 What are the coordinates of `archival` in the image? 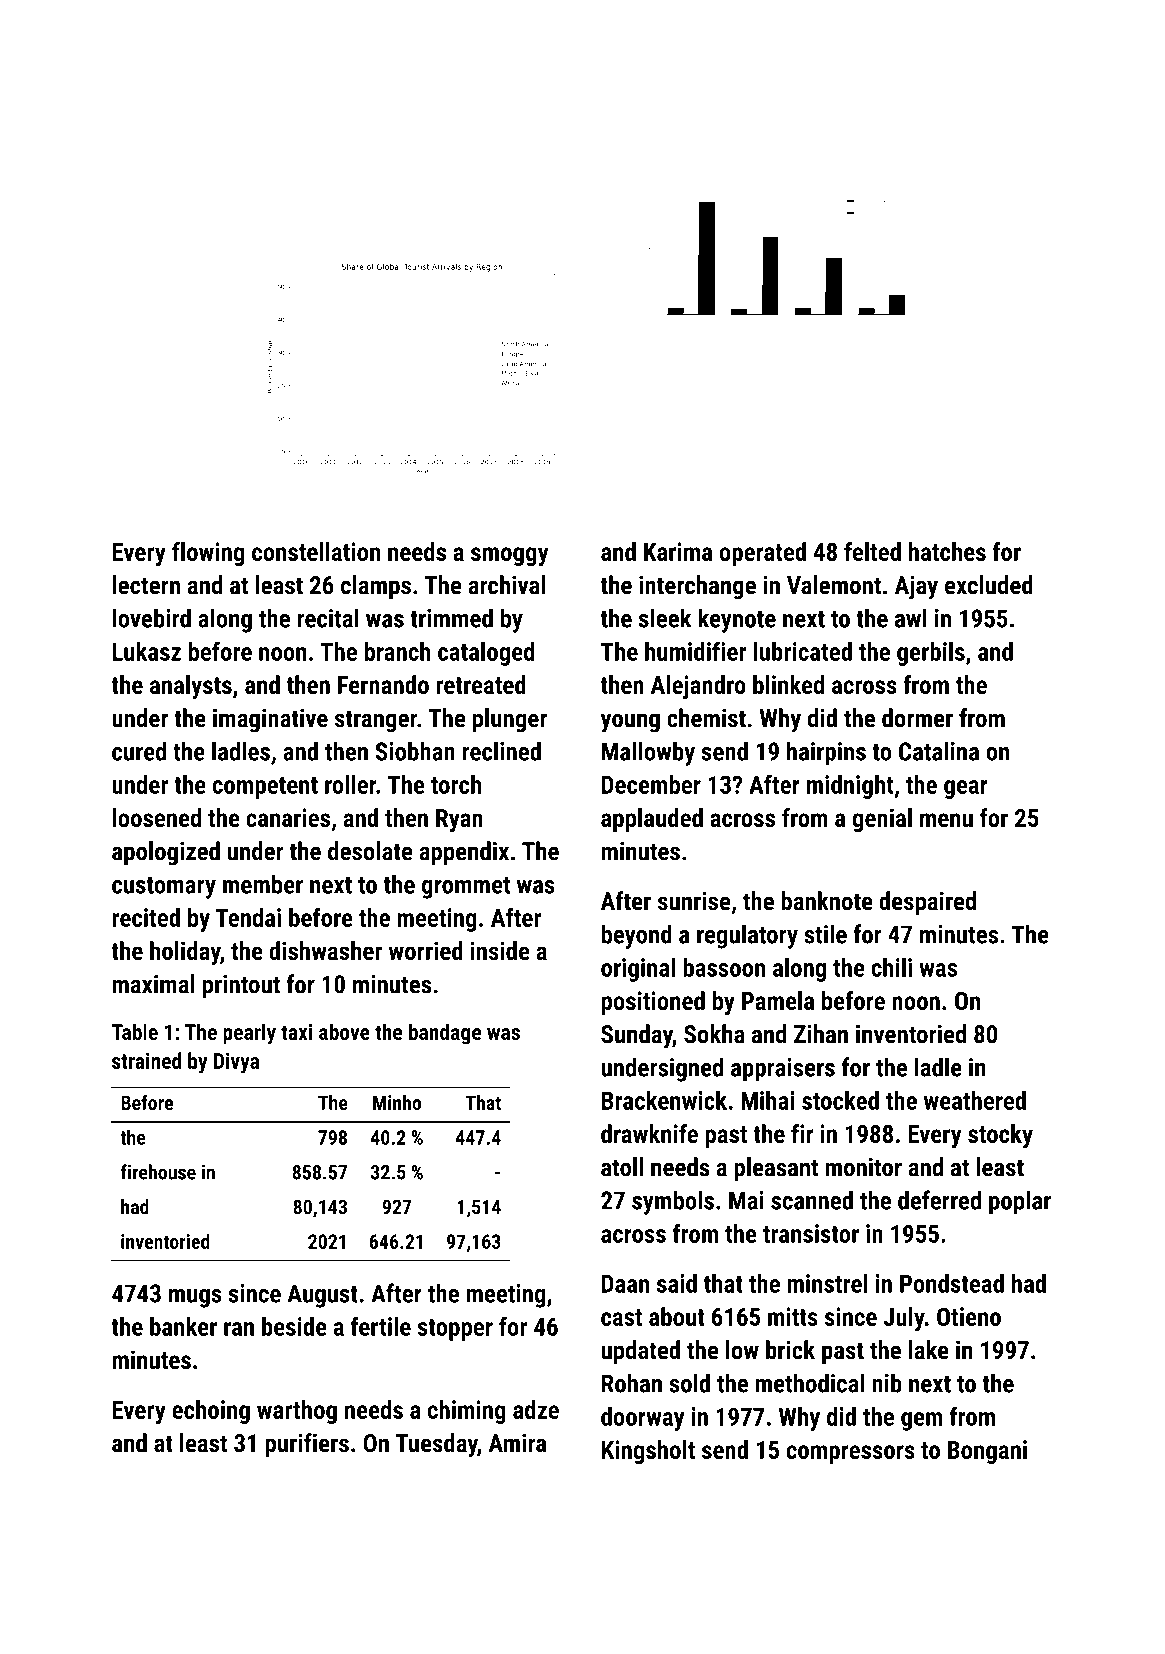 It's located at (507, 585).
